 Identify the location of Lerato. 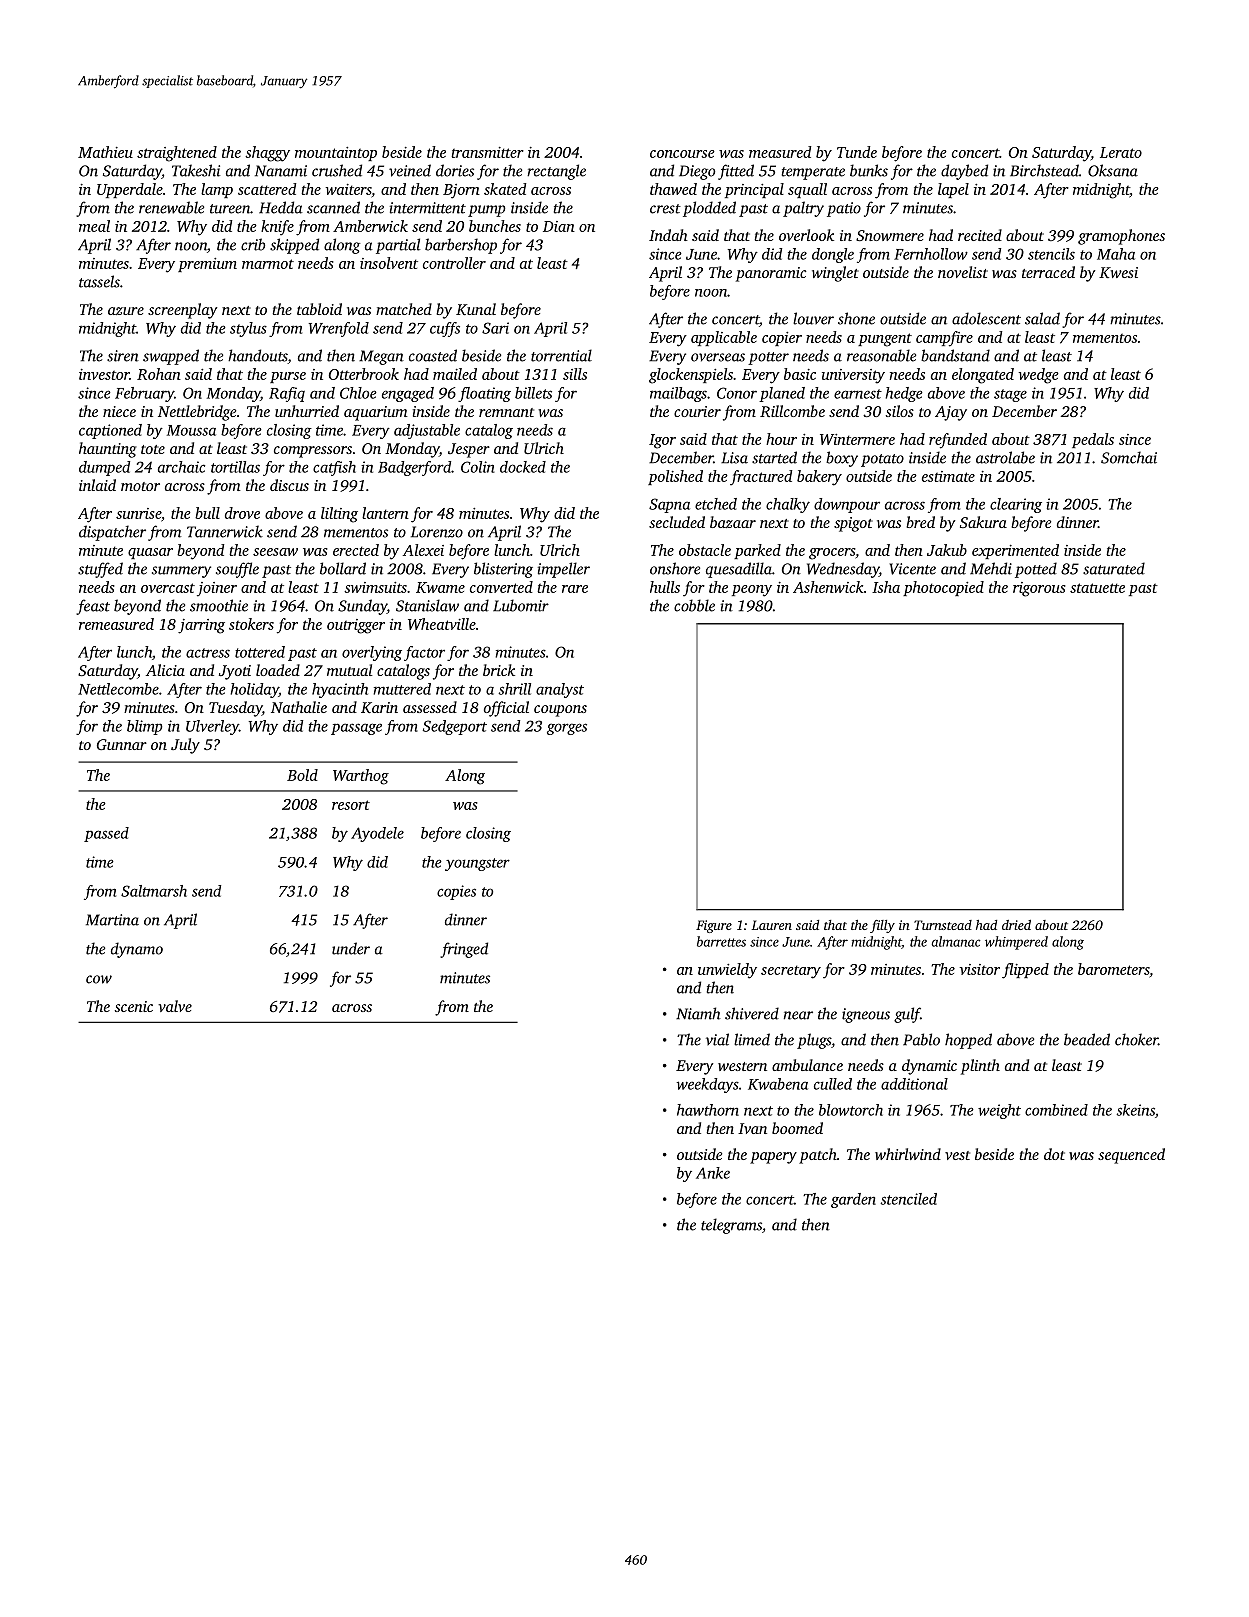
(1121, 152).
